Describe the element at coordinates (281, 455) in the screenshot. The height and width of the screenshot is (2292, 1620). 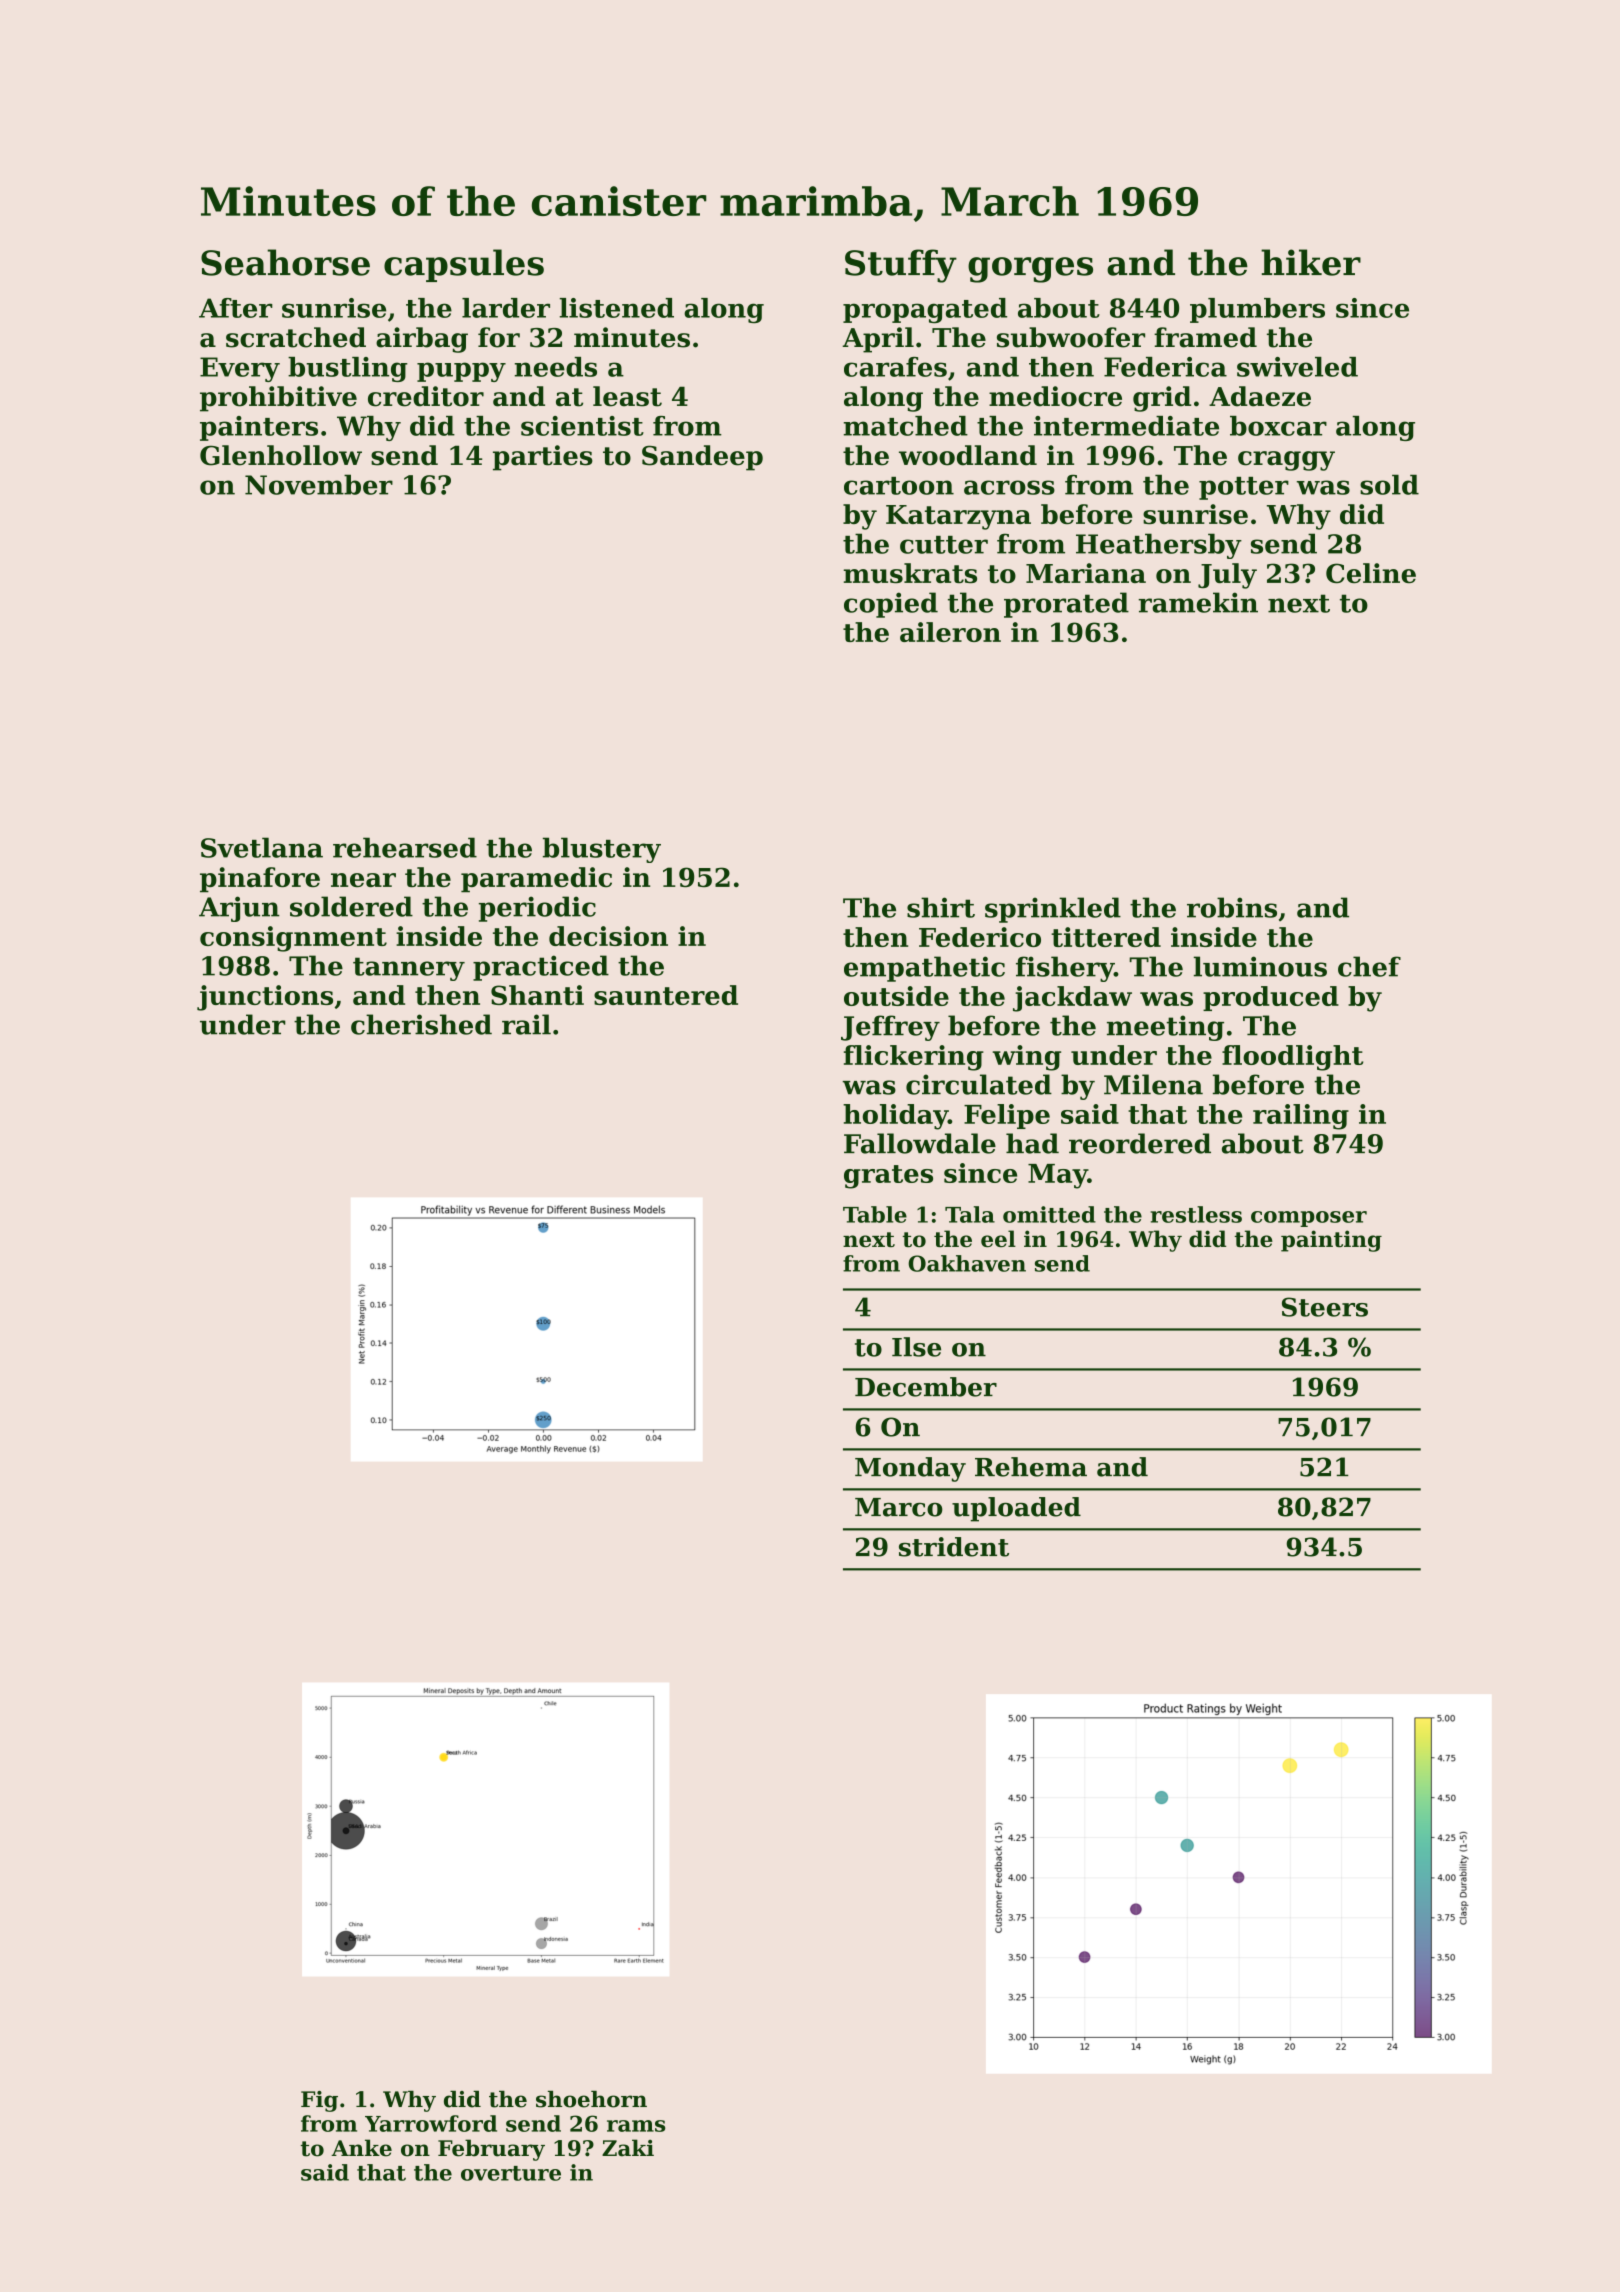
I see `Glenhollow` at that location.
